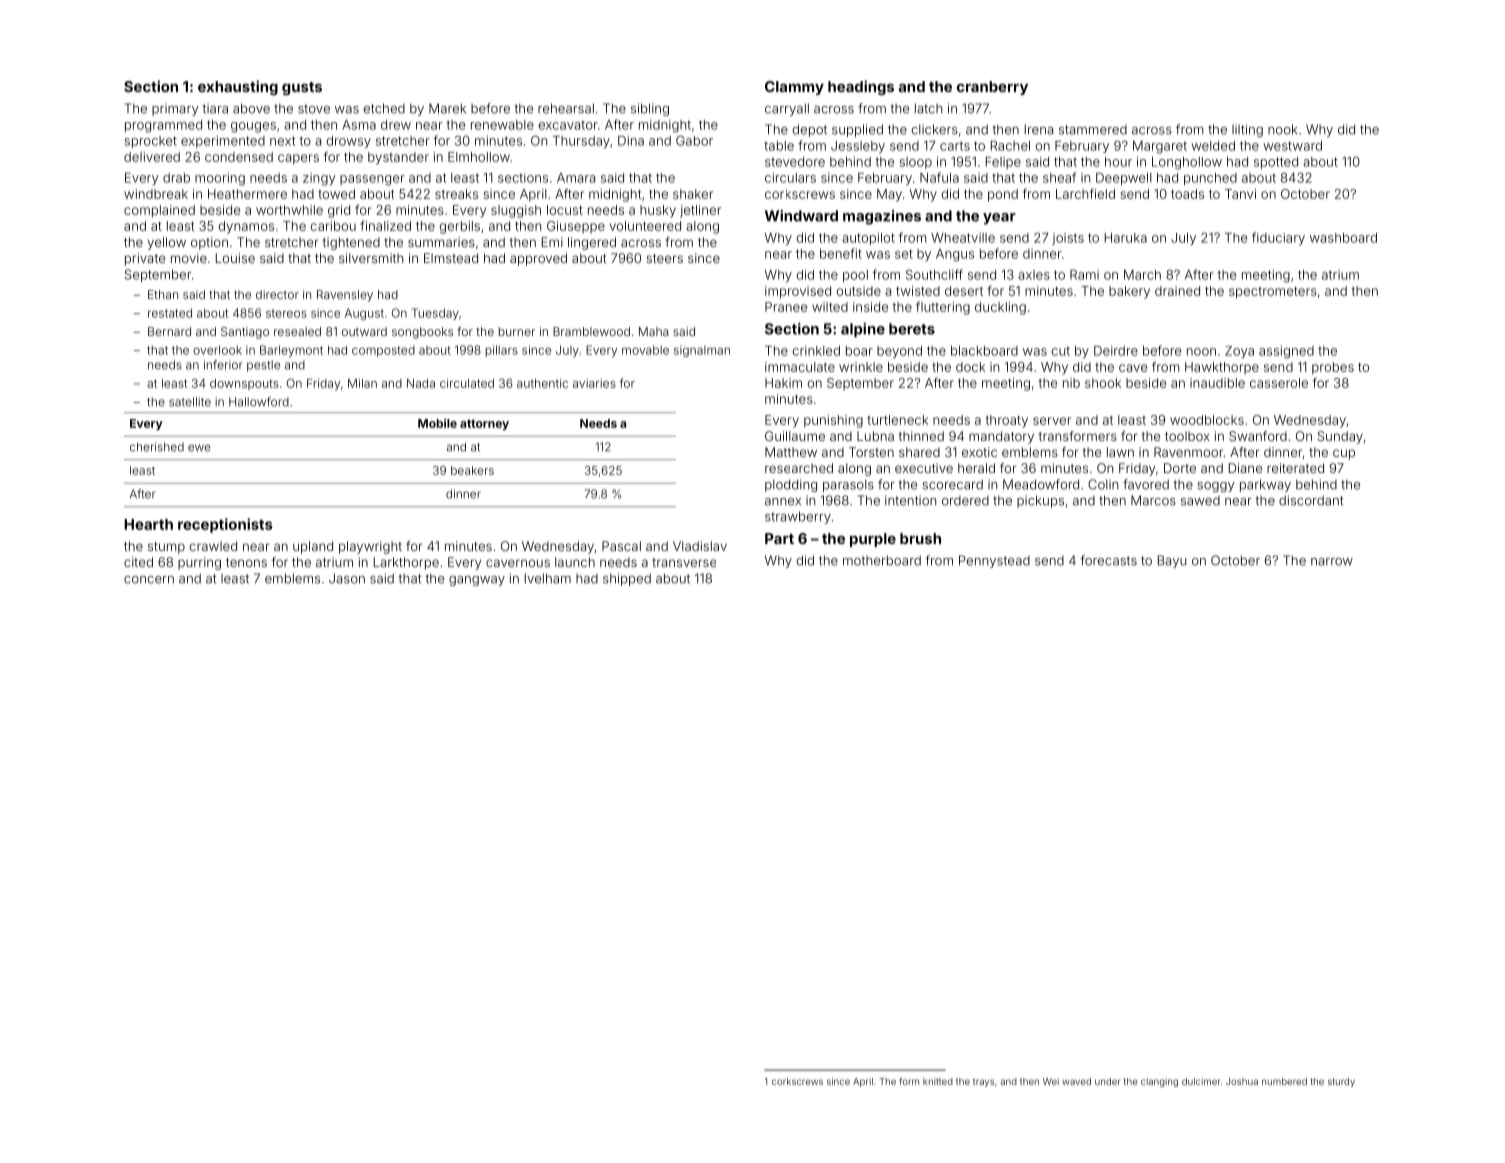 The image size is (1505, 1163). Describe the element at coordinates (157, 447) in the document. I see `cherished` at that location.
